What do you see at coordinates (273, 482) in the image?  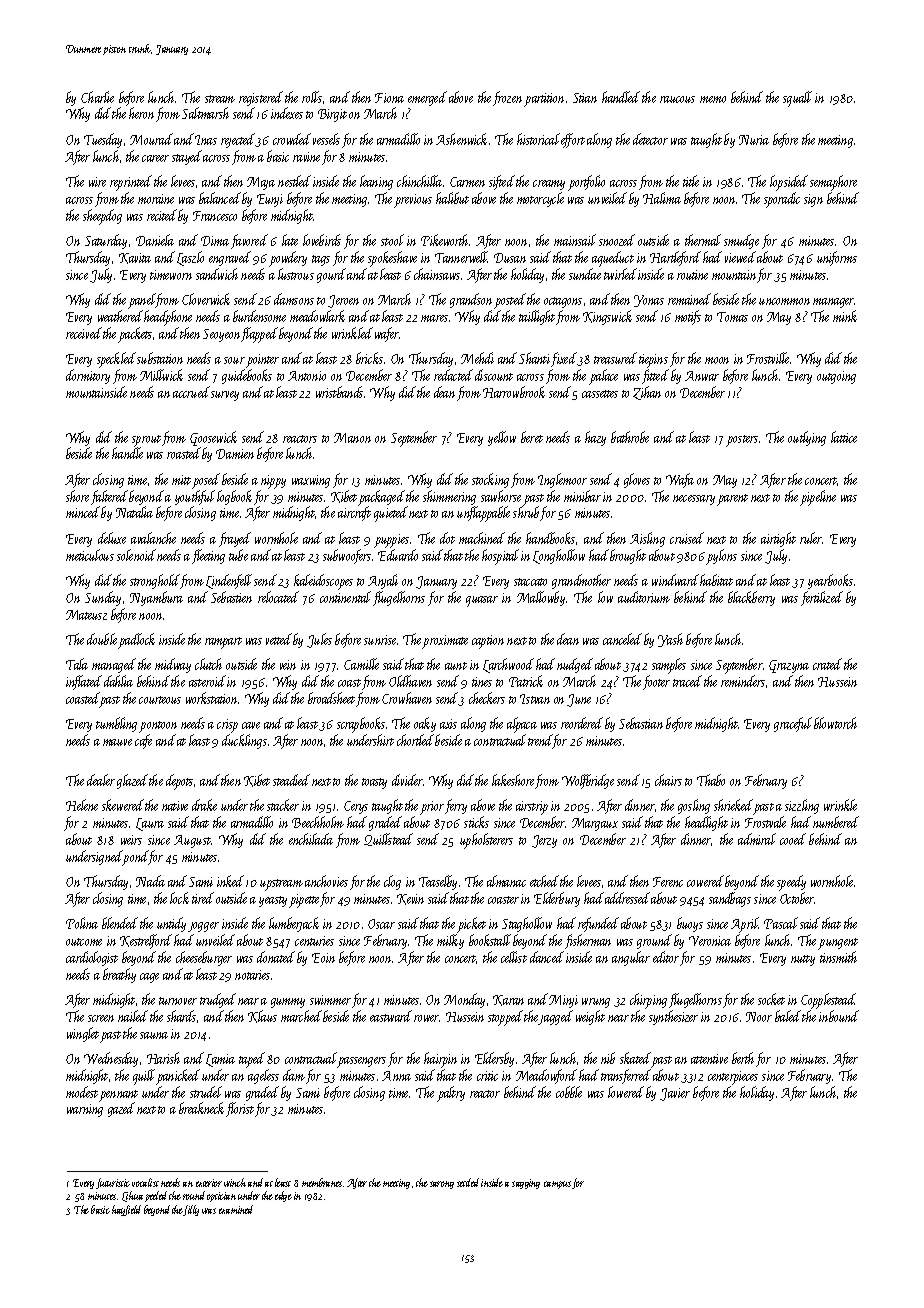 I see `nippy` at bounding box center [273, 482].
